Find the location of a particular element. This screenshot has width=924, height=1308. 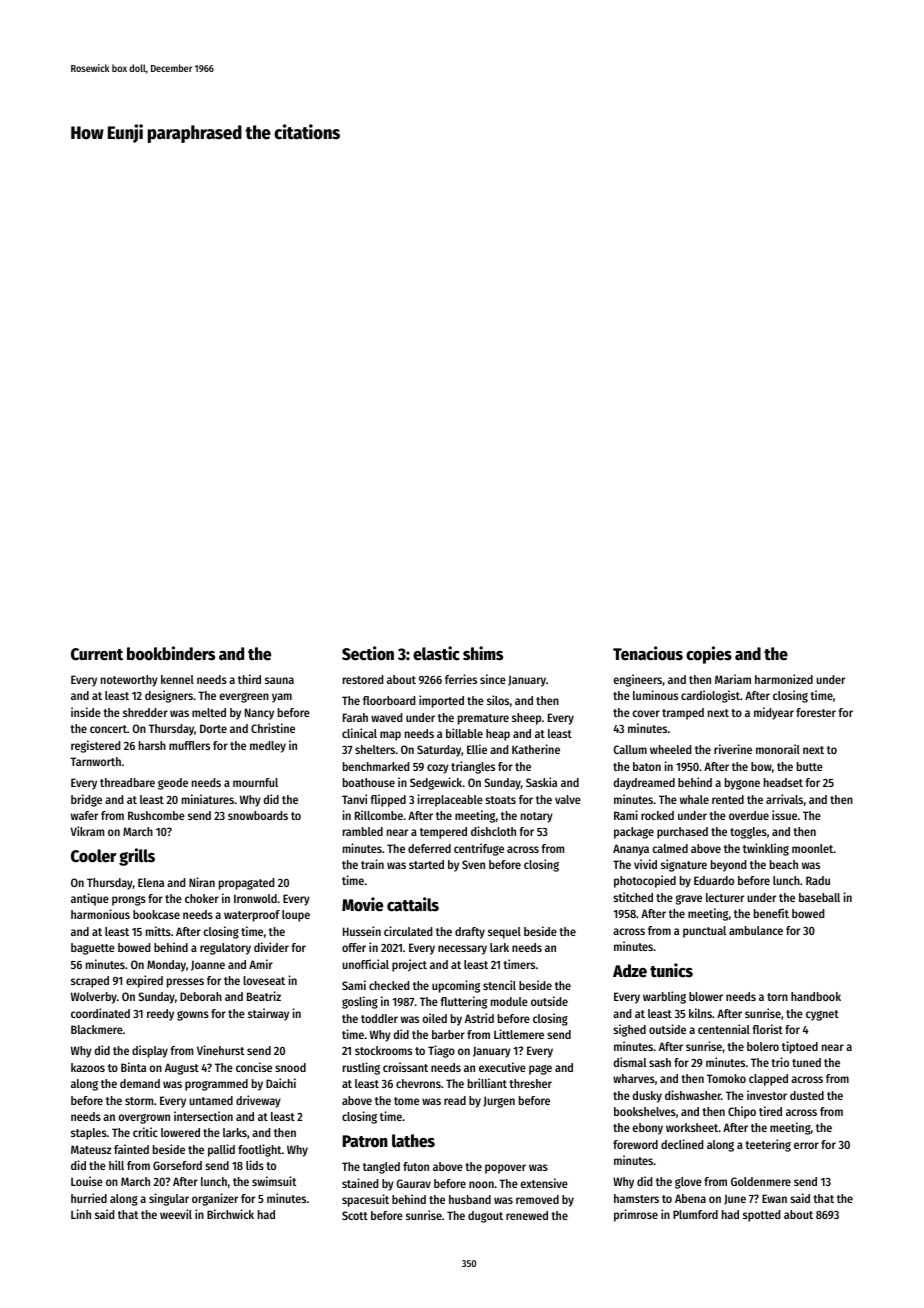

cover is located at coordinates (646, 713).
